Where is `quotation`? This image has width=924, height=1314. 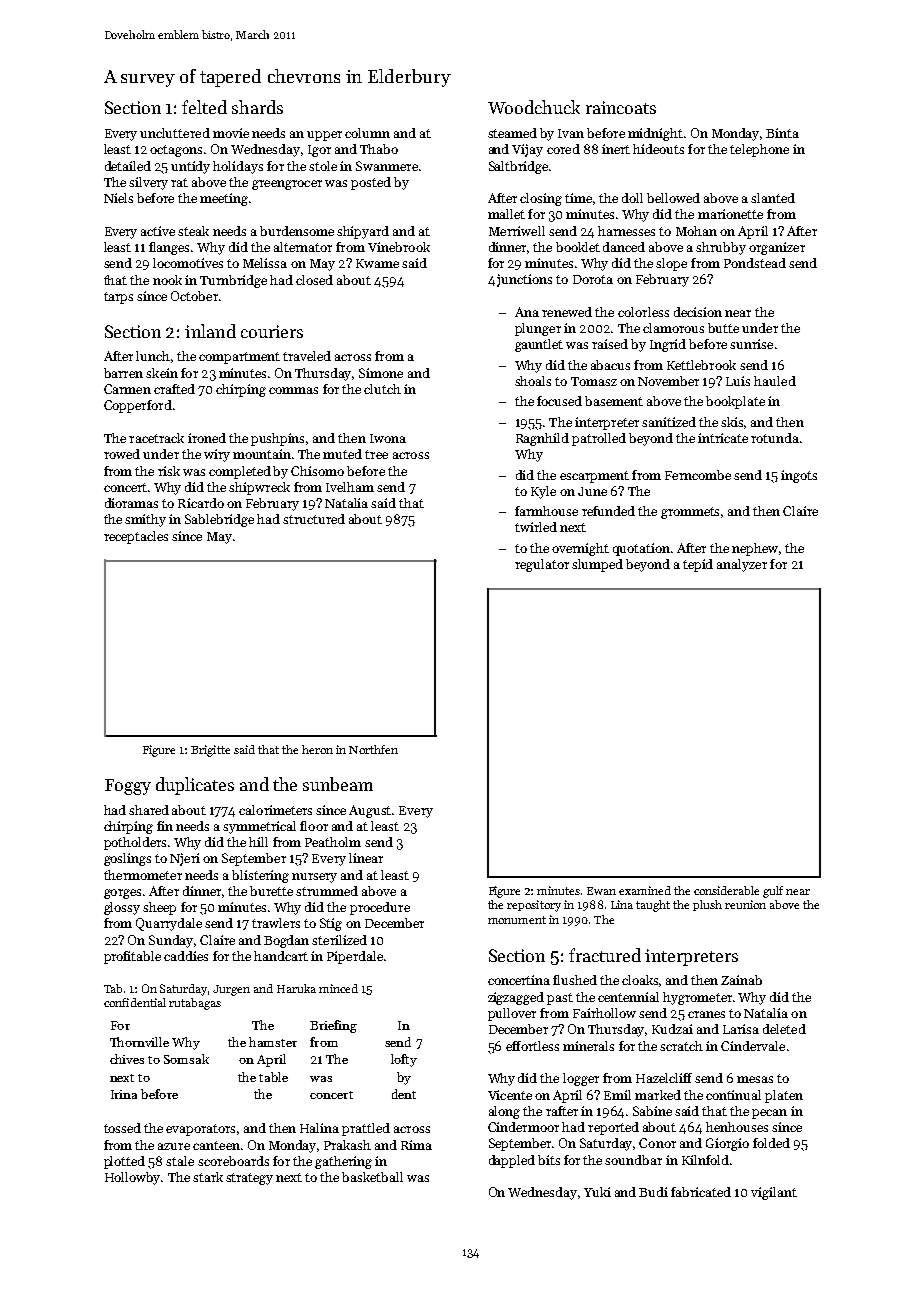 quotation is located at coordinates (641, 549).
